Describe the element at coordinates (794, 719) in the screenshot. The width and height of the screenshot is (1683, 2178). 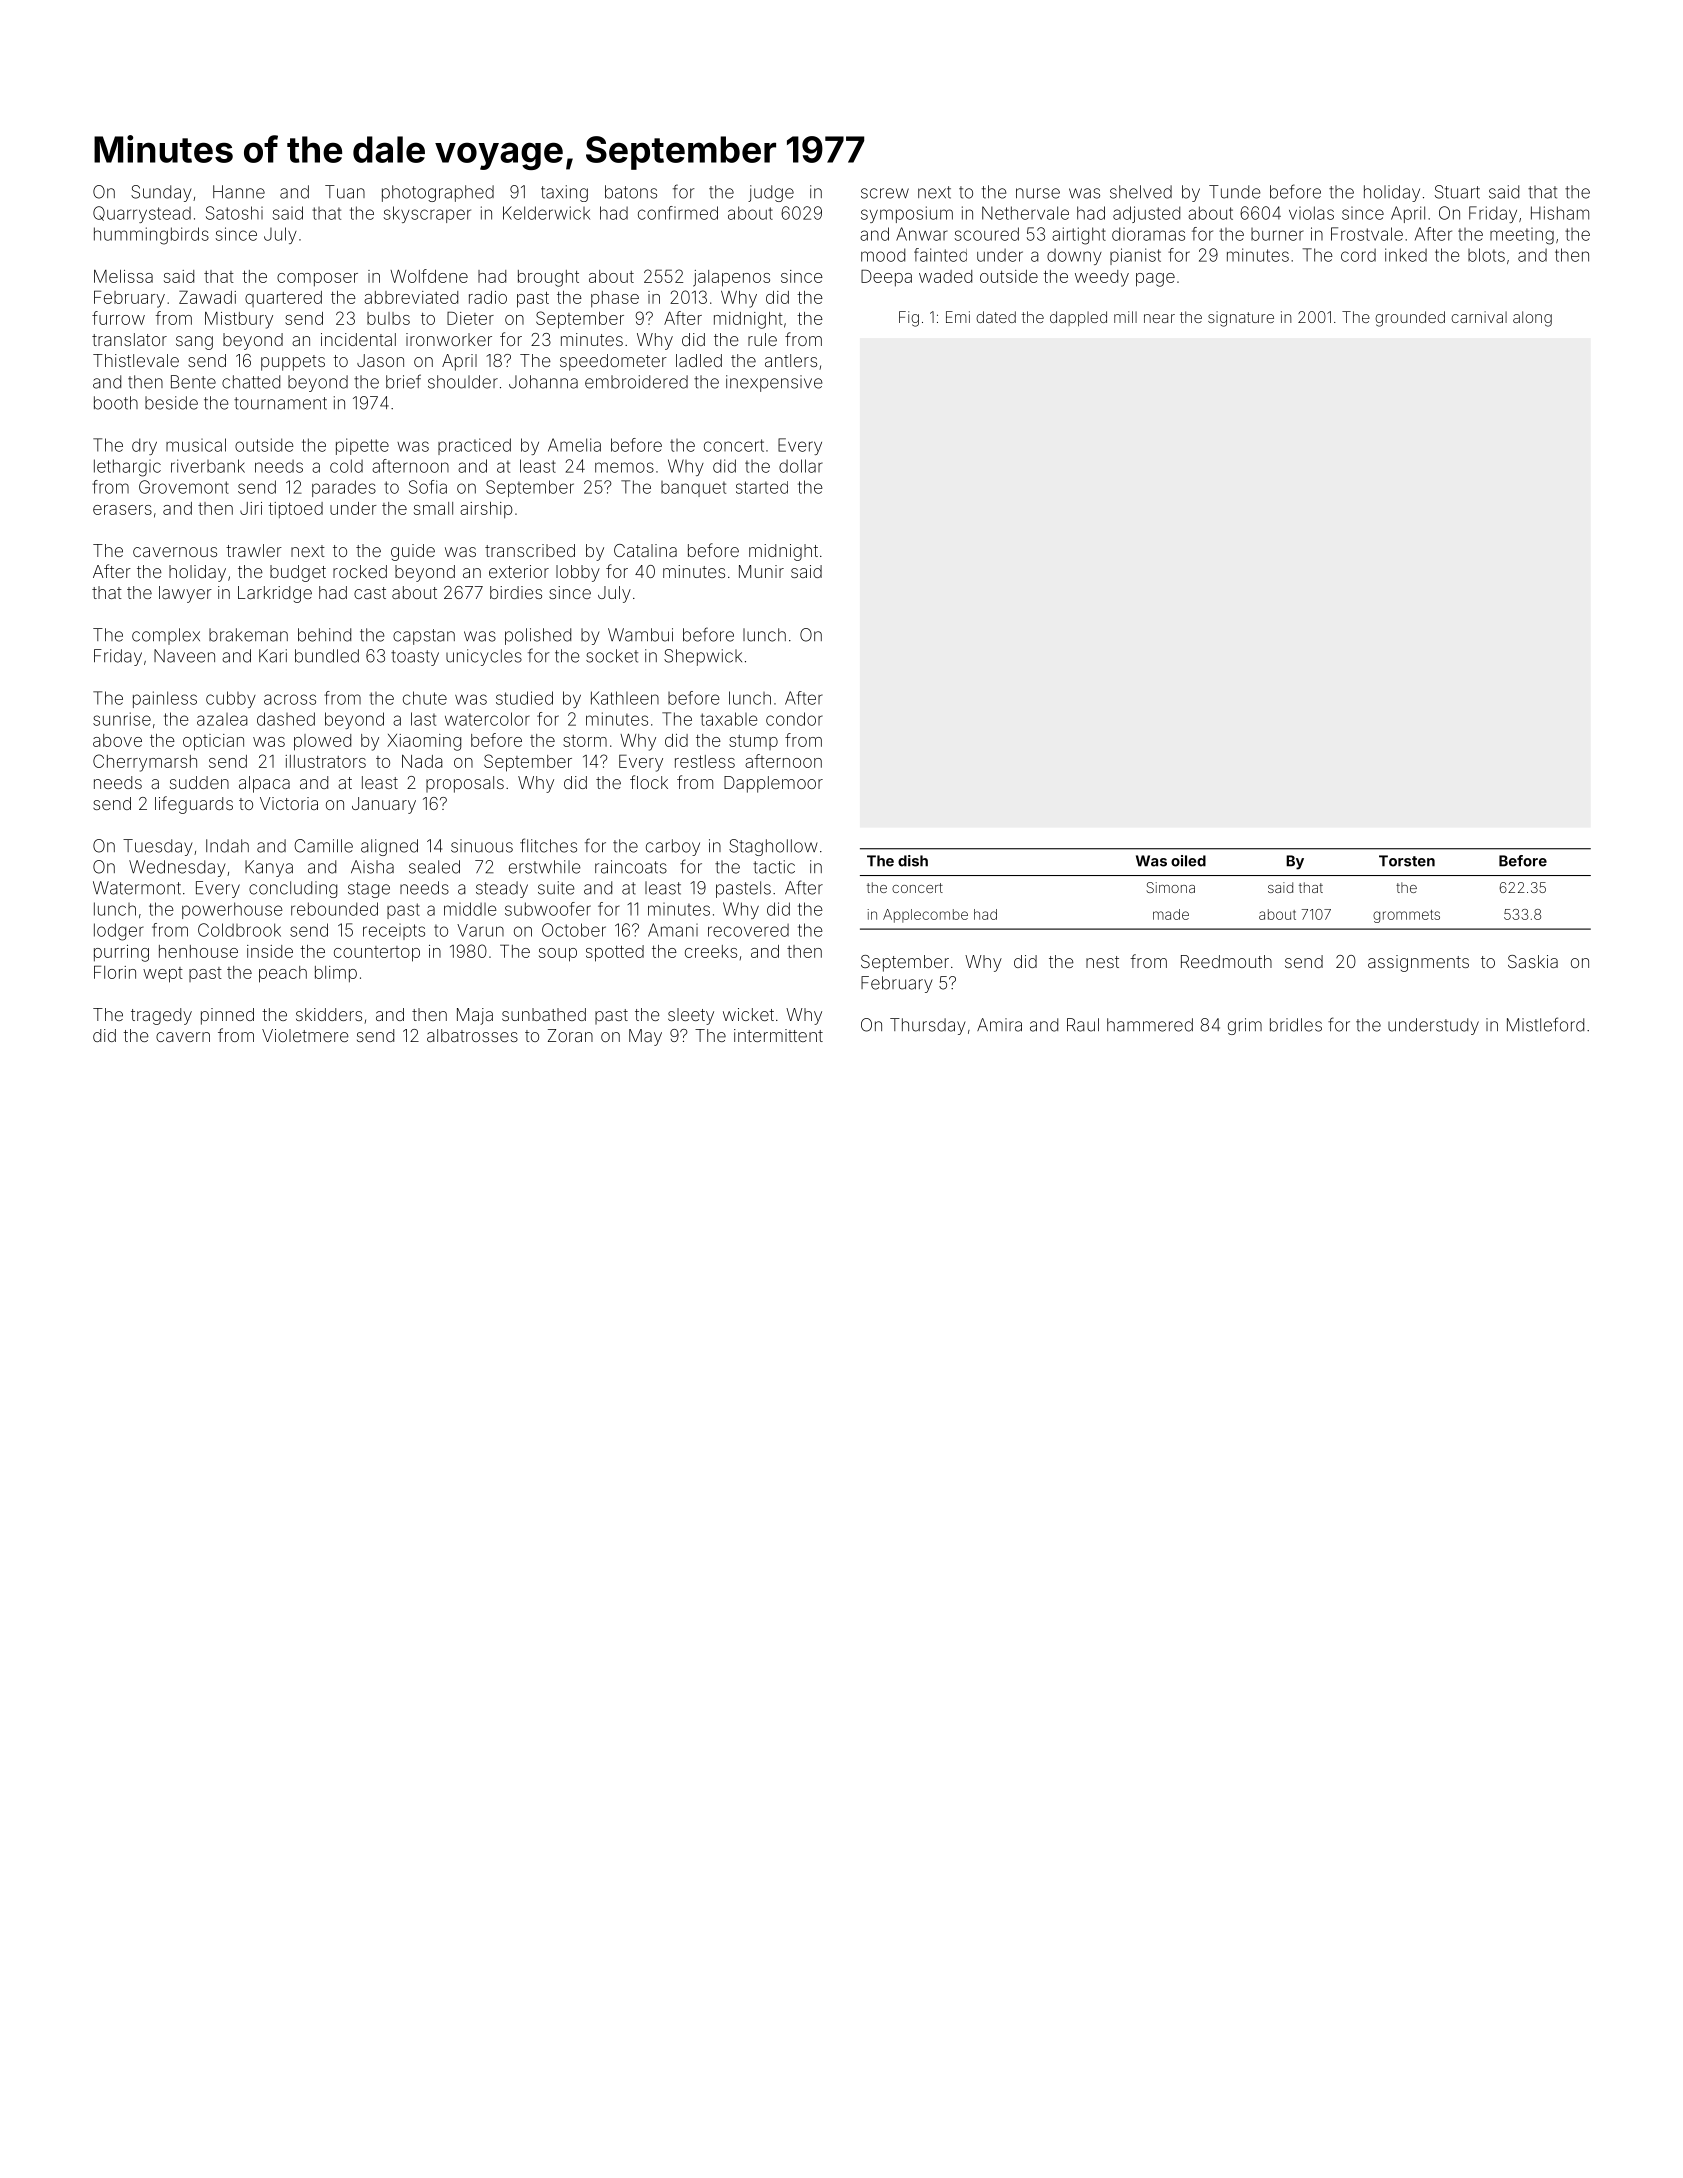
I see `condor` at that location.
